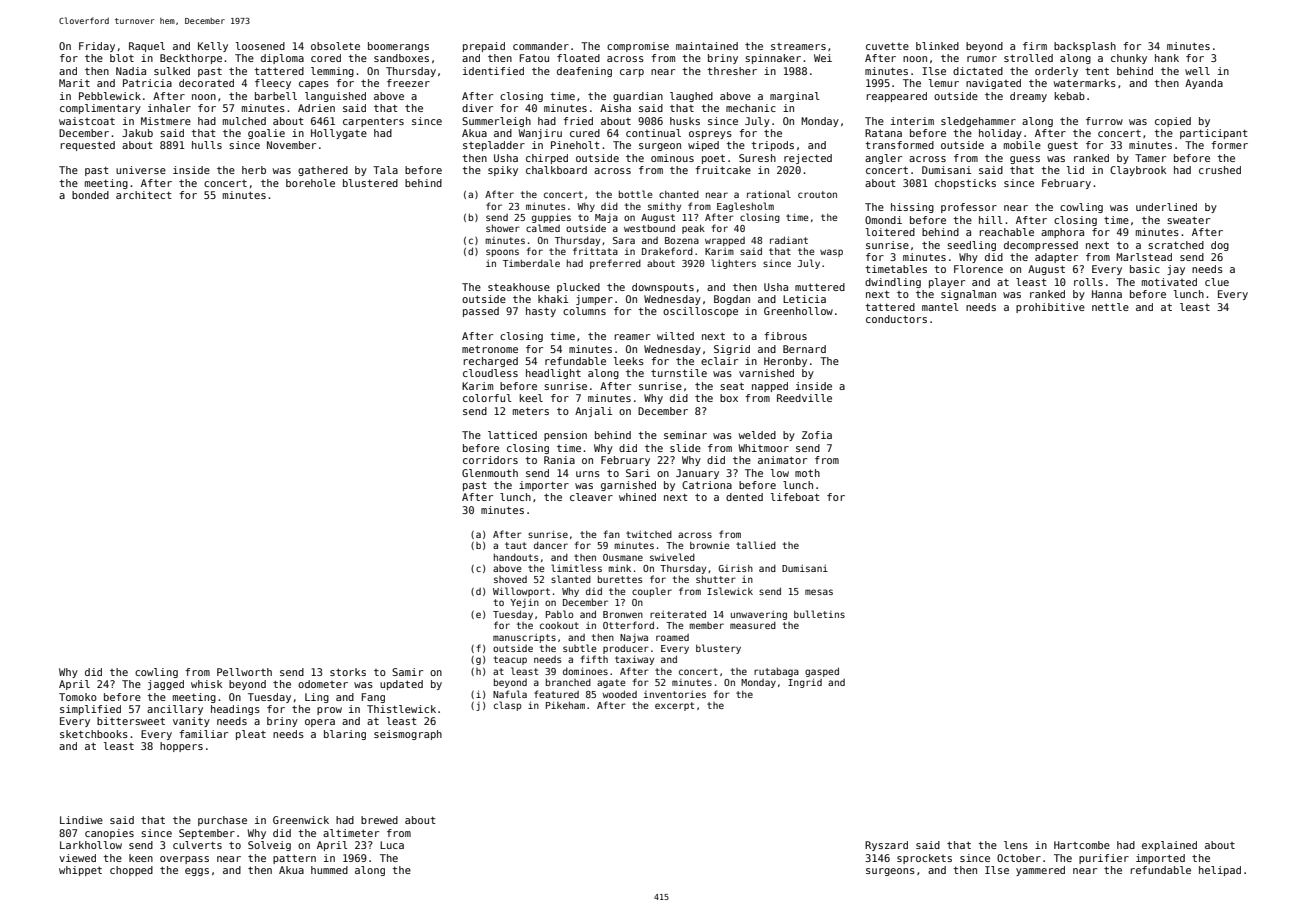  Describe the element at coordinates (97, 47) in the document. I see `Friday` at that location.
